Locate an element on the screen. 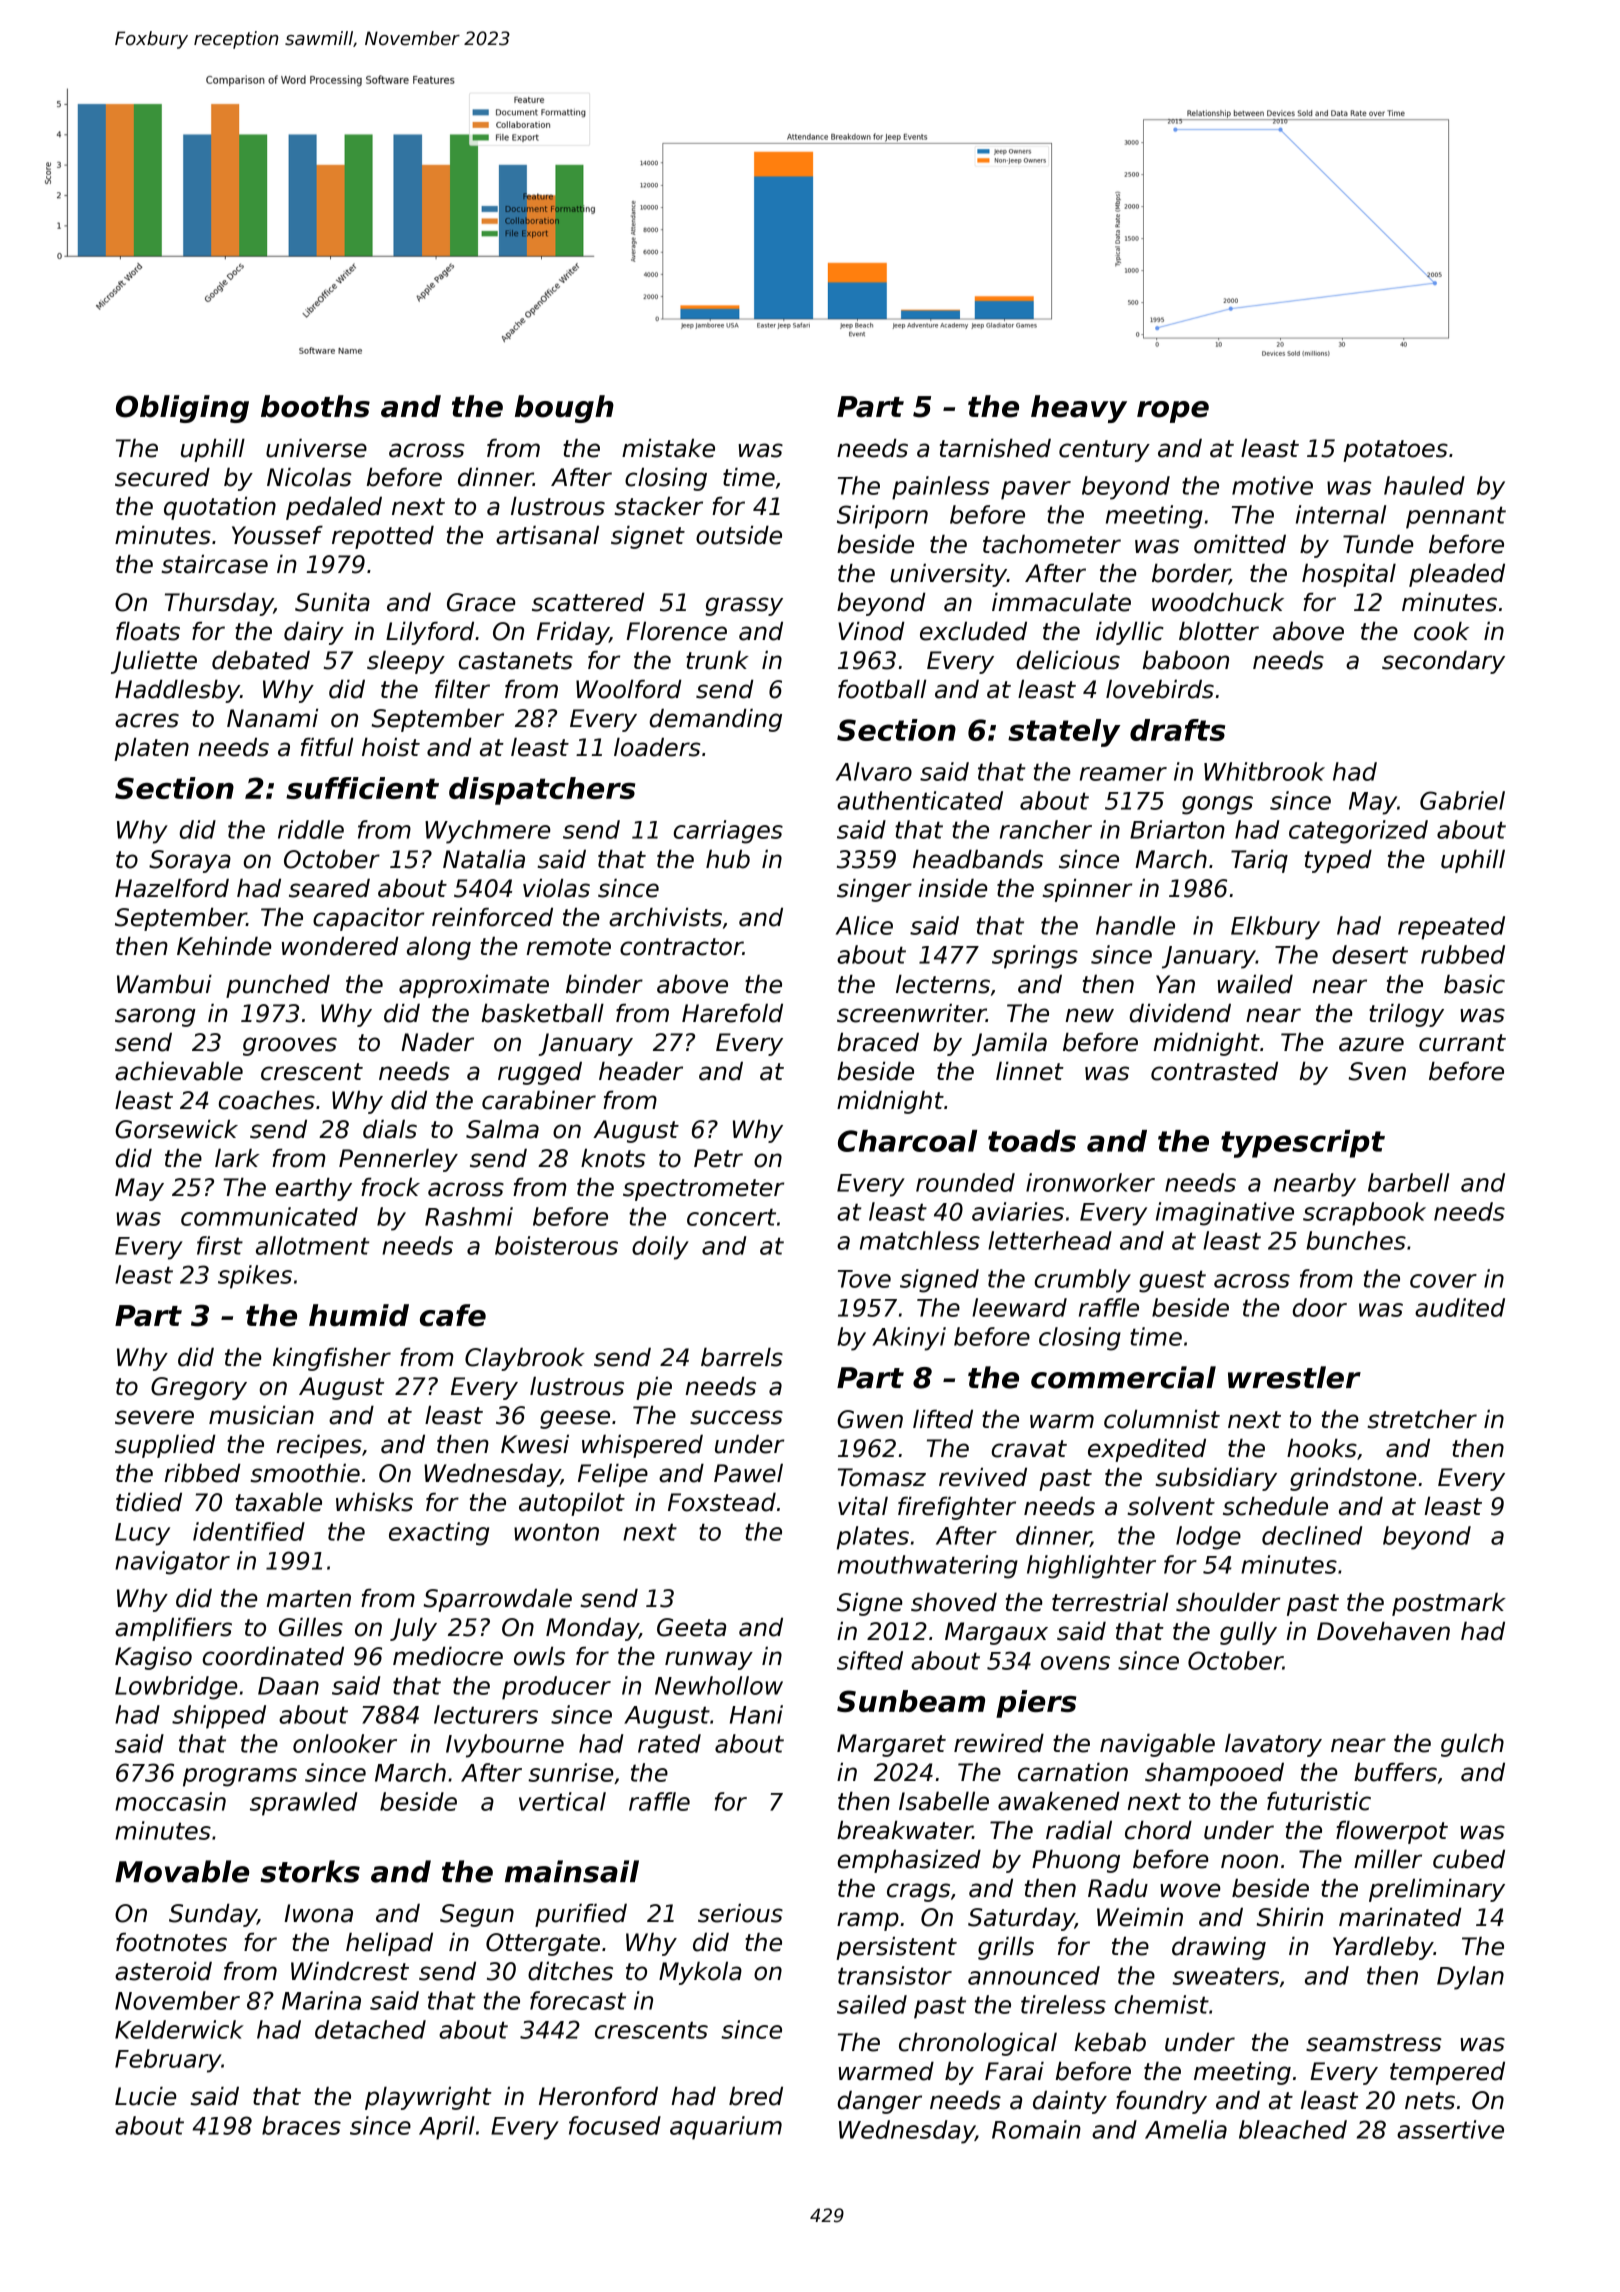  ramp is located at coordinates (868, 1921).
